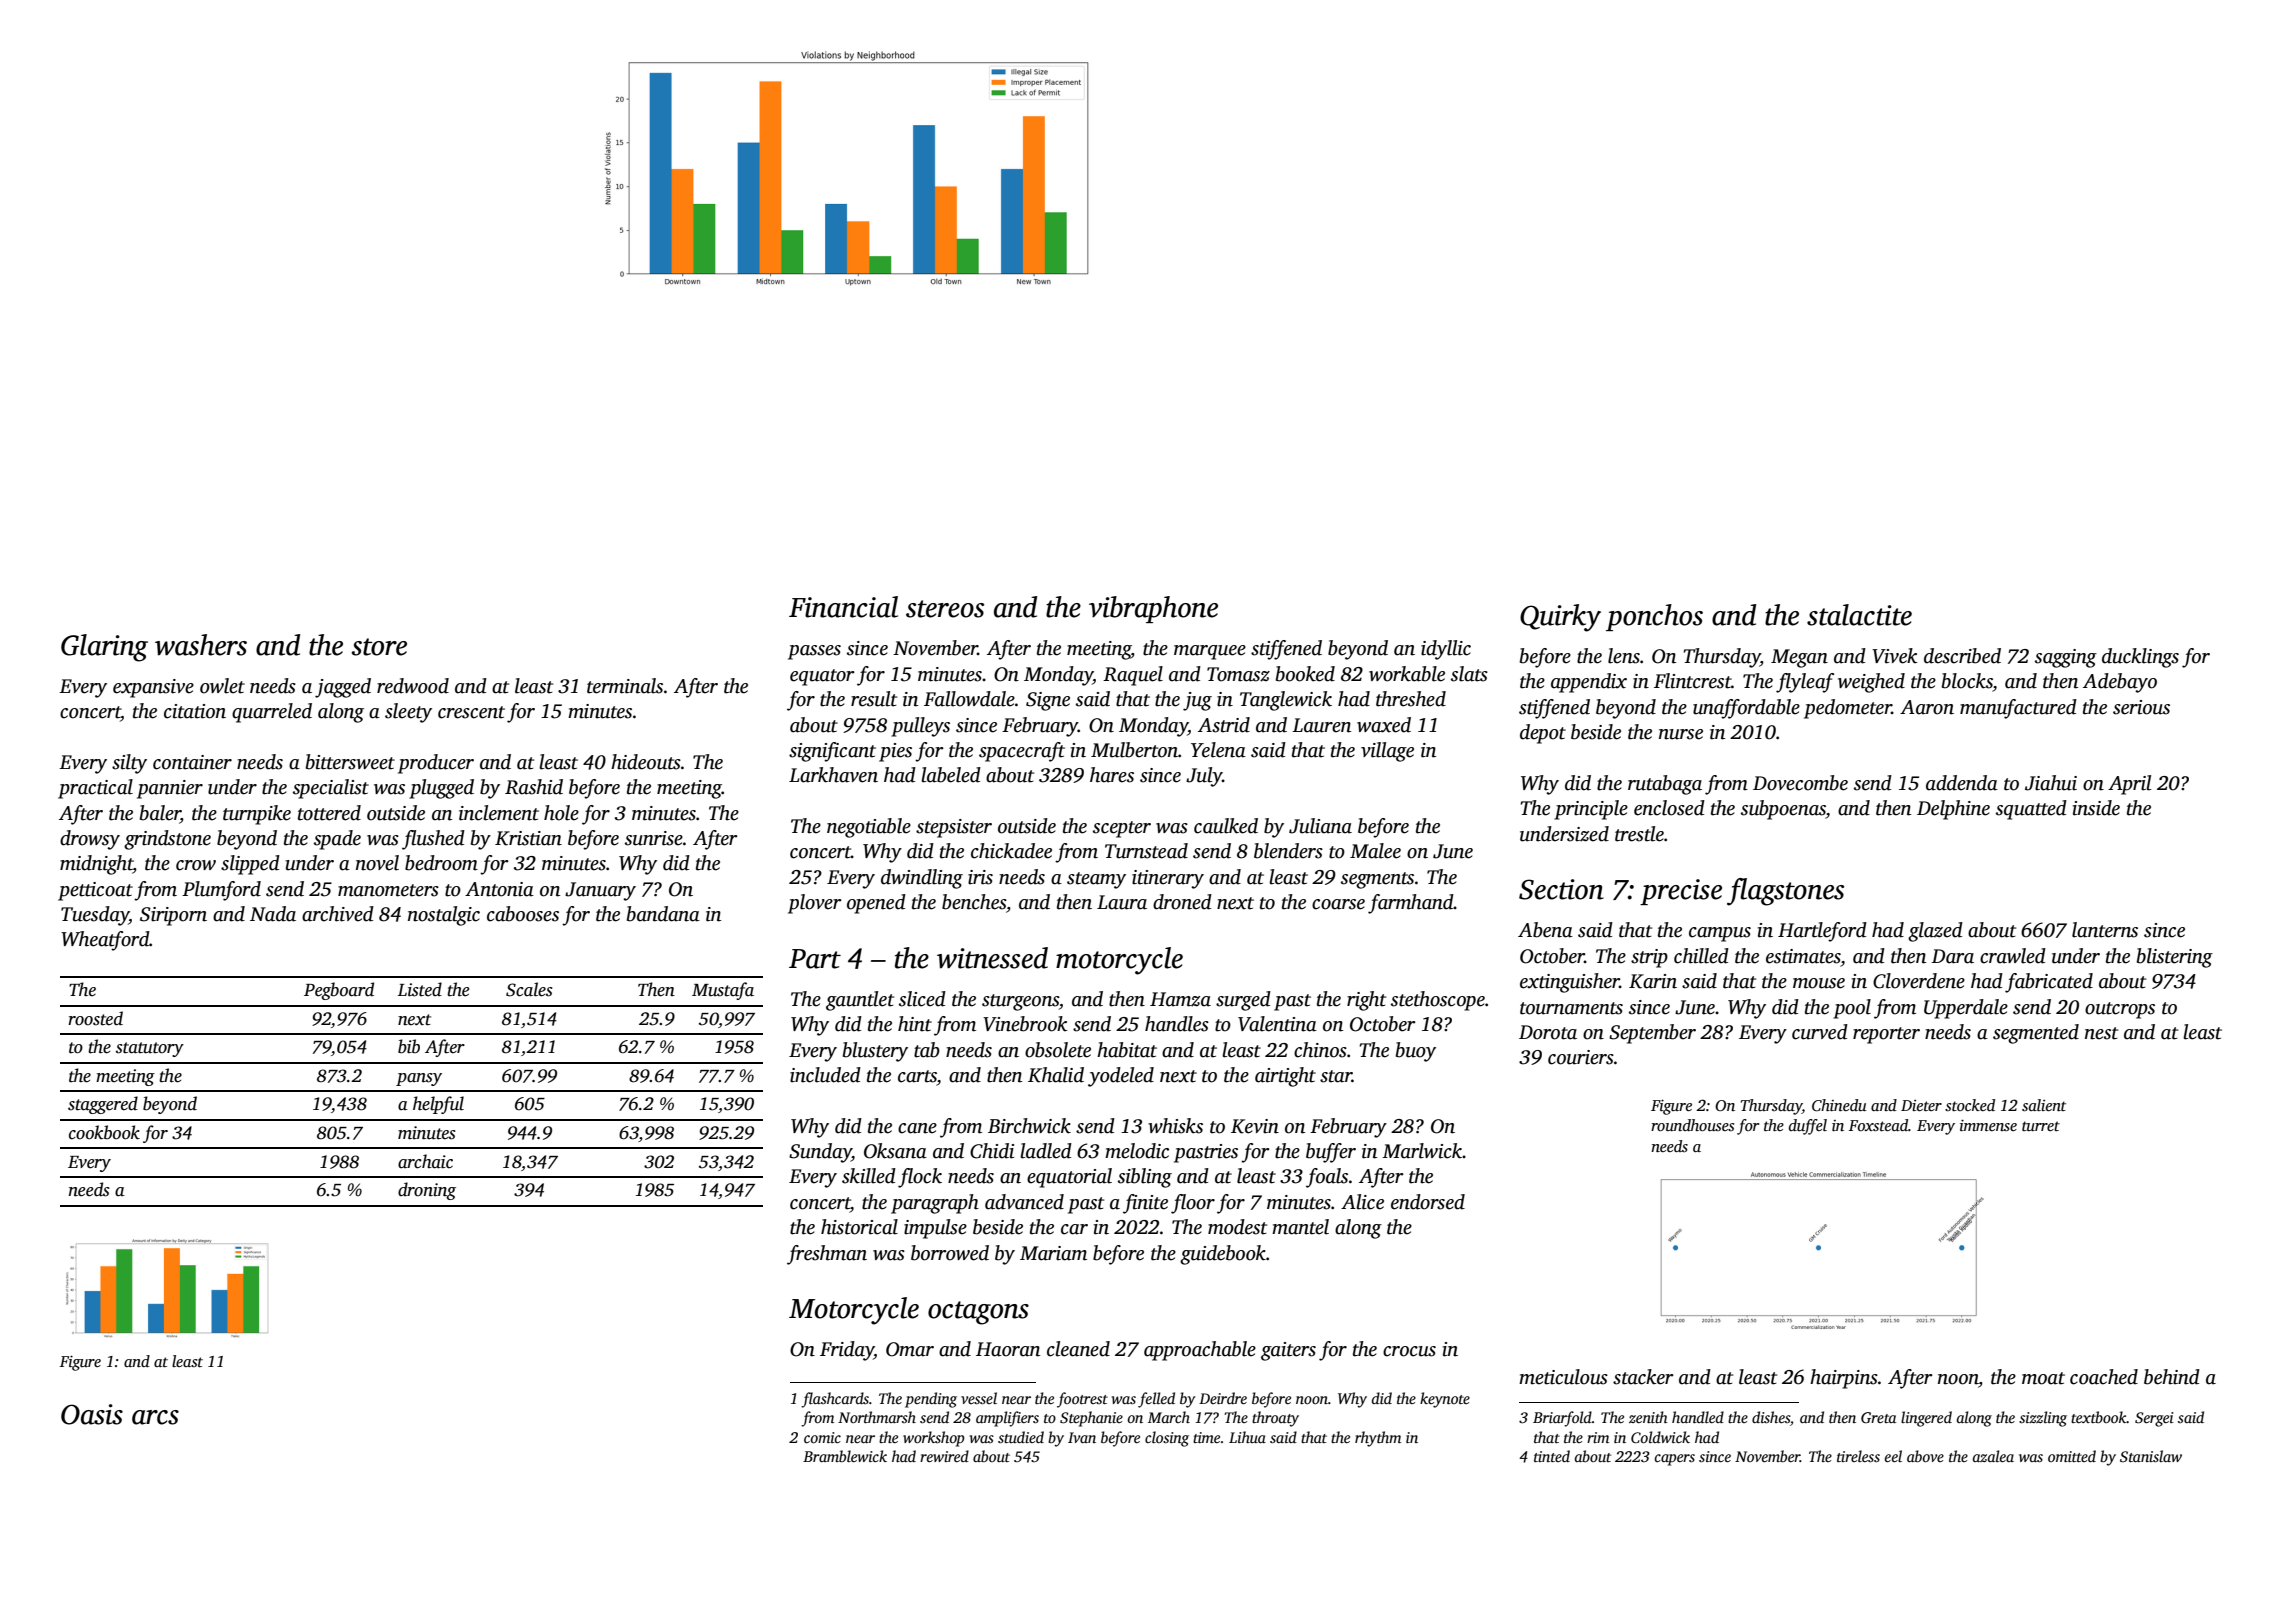 Image resolution: width=2282 pixels, height=1614 pixels. What do you see at coordinates (944, 1456) in the document?
I see `rewired` at bounding box center [944, 1456].
